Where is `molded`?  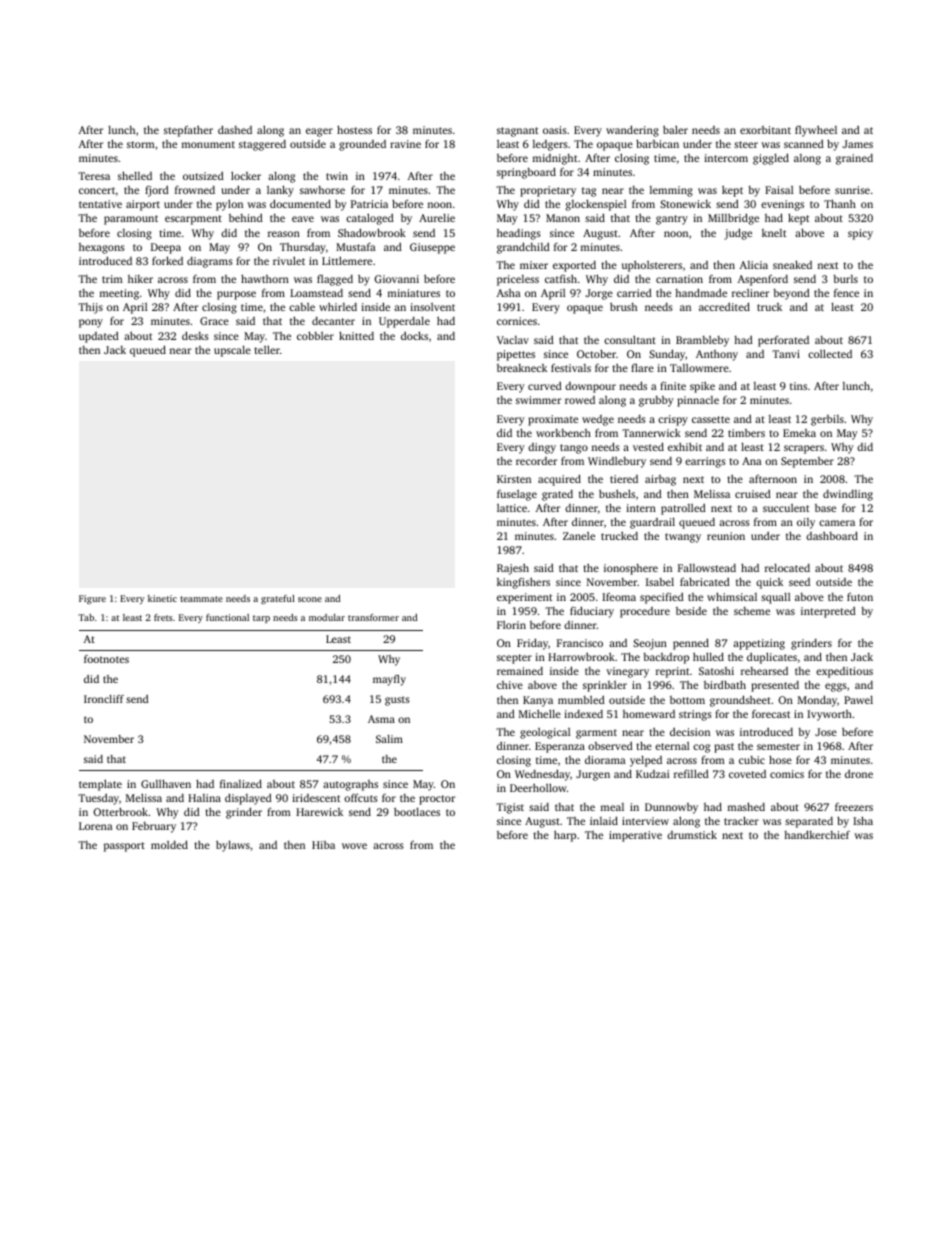
molded is located at coordinates (169, 844).
